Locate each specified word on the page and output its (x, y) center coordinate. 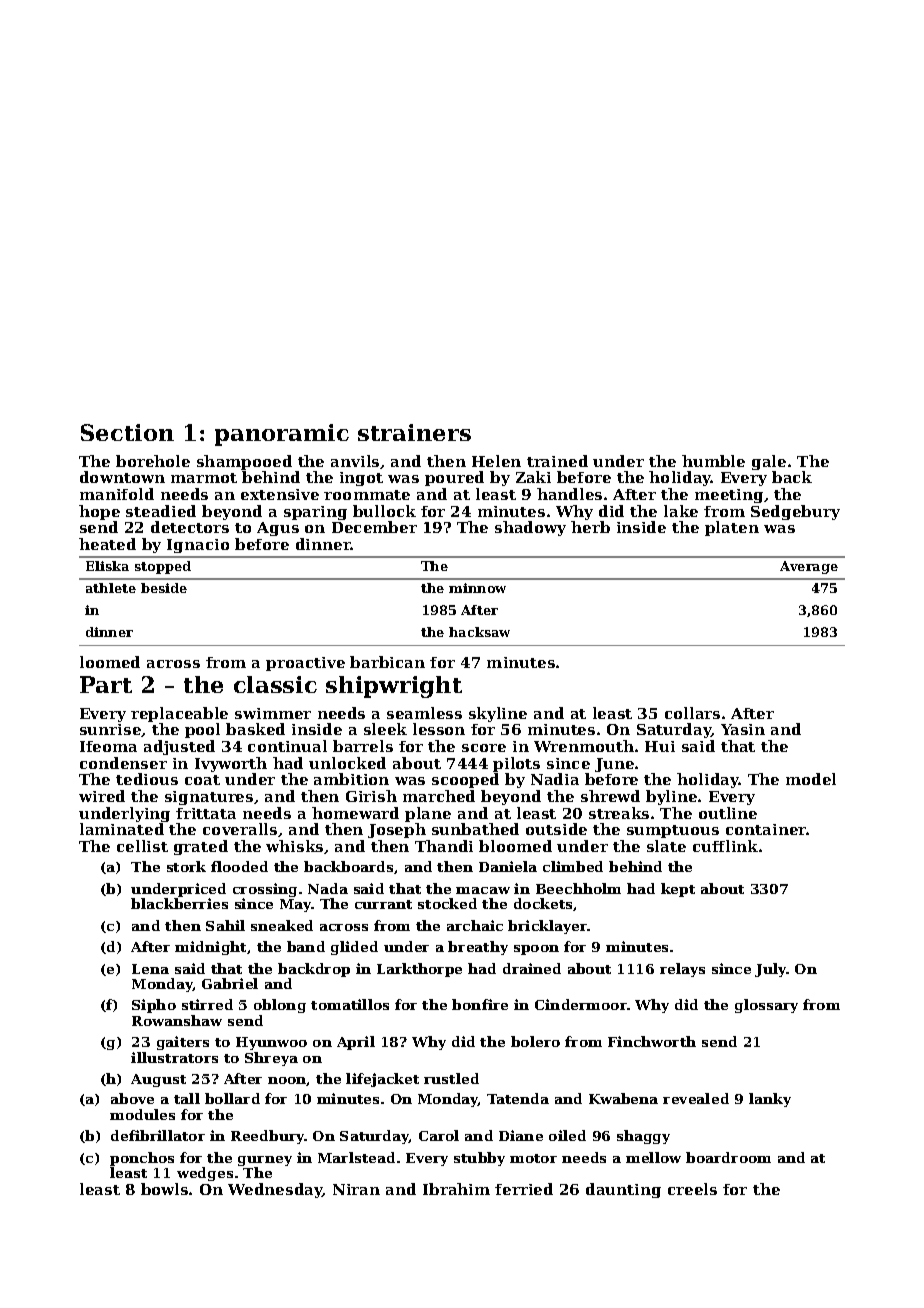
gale (769, 462)
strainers (414, 432)
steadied (161, 511)
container (766, 829)
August (158, 1080)
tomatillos (350, 1004)
